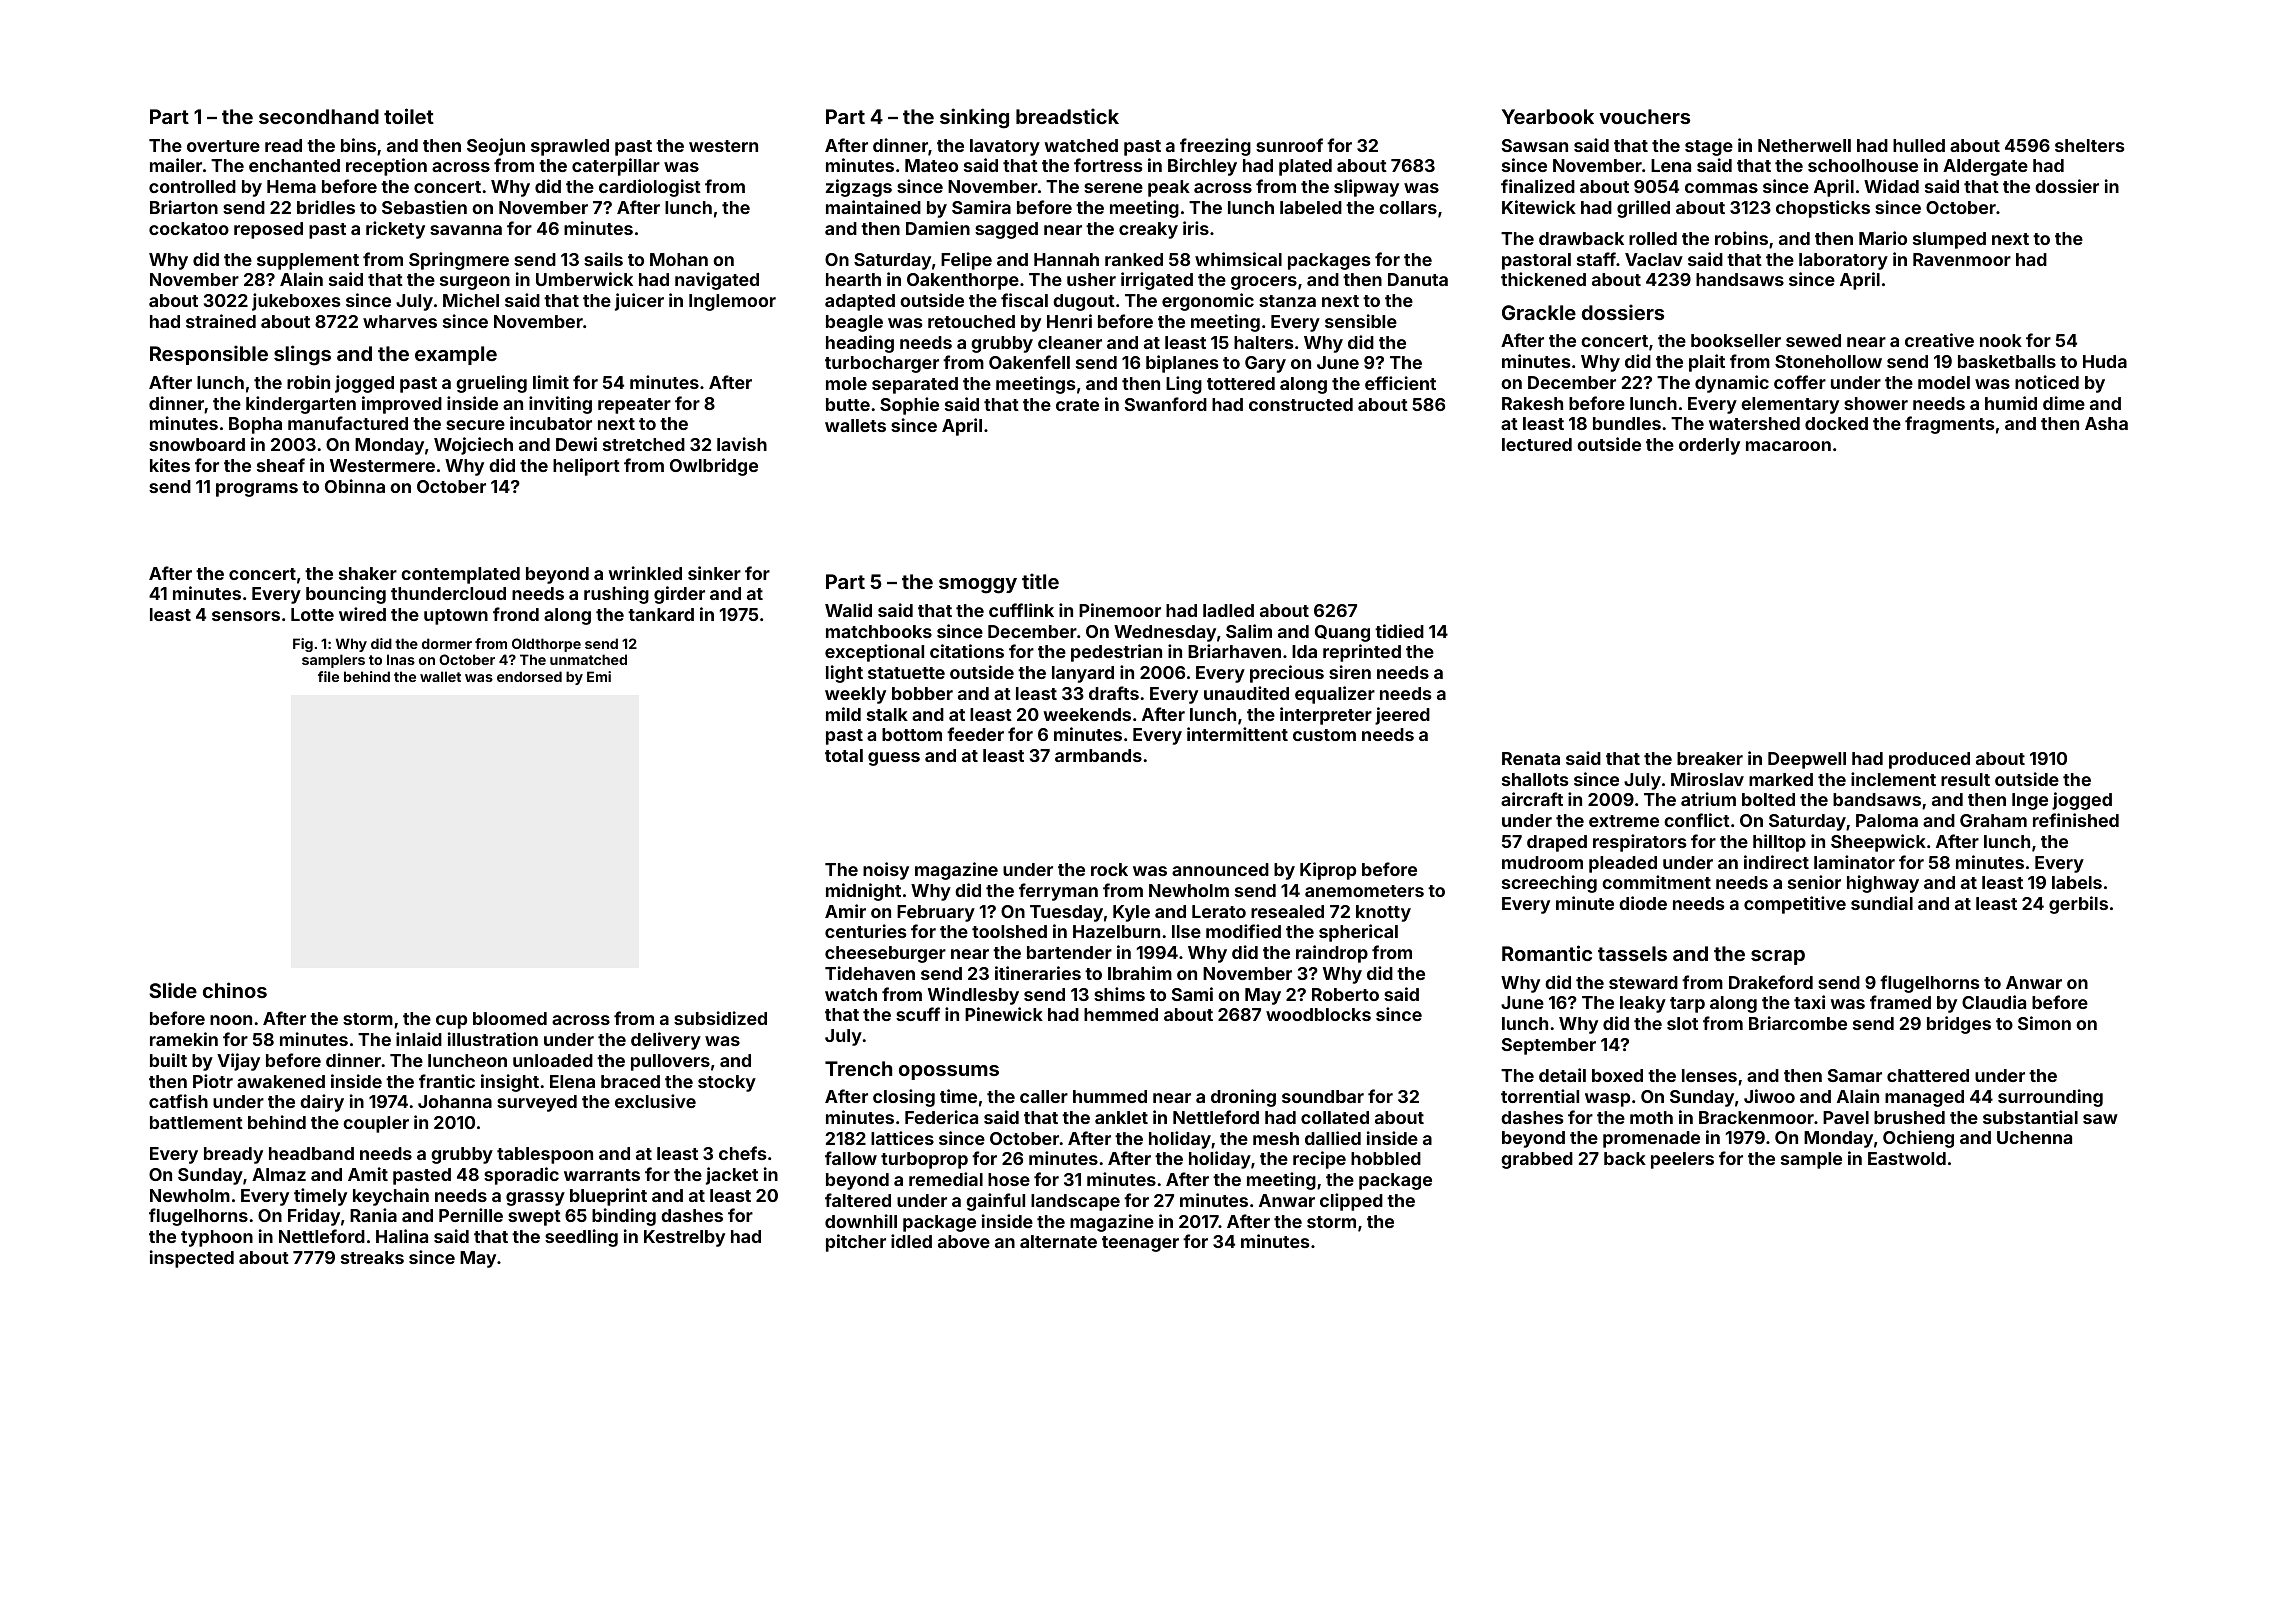  I want to click on Bopha, so click(255, 425).
